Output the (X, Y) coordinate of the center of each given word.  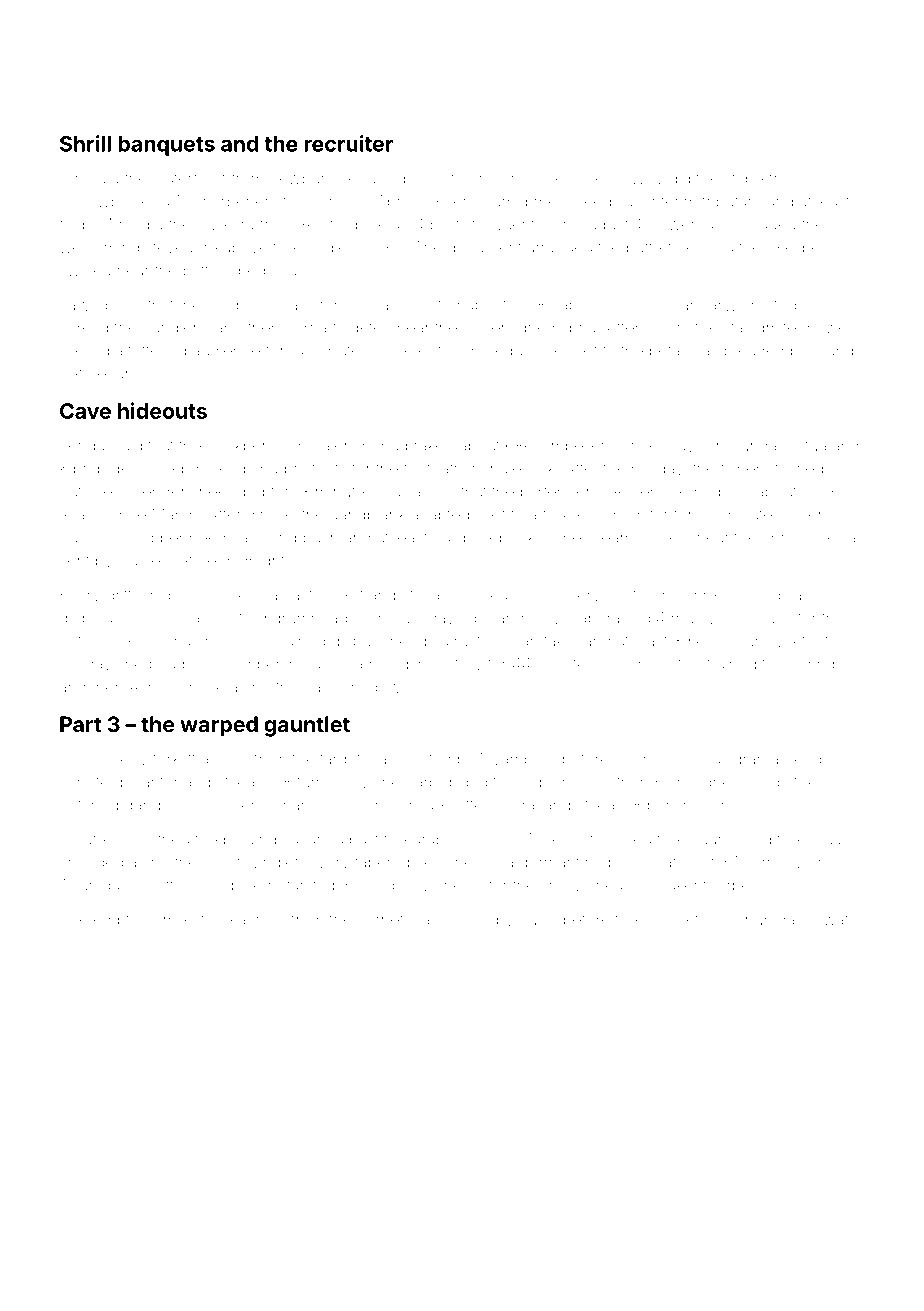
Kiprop (83, 470)
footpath (432, 470)
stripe (744, 180)
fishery (744, 470)
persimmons (693, 807)
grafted (426, 760)
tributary (731, 203)
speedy (120, 760)
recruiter (348, 143)
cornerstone (188, 920)
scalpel (232, 306)
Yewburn (302, 178)
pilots (448, 224)
